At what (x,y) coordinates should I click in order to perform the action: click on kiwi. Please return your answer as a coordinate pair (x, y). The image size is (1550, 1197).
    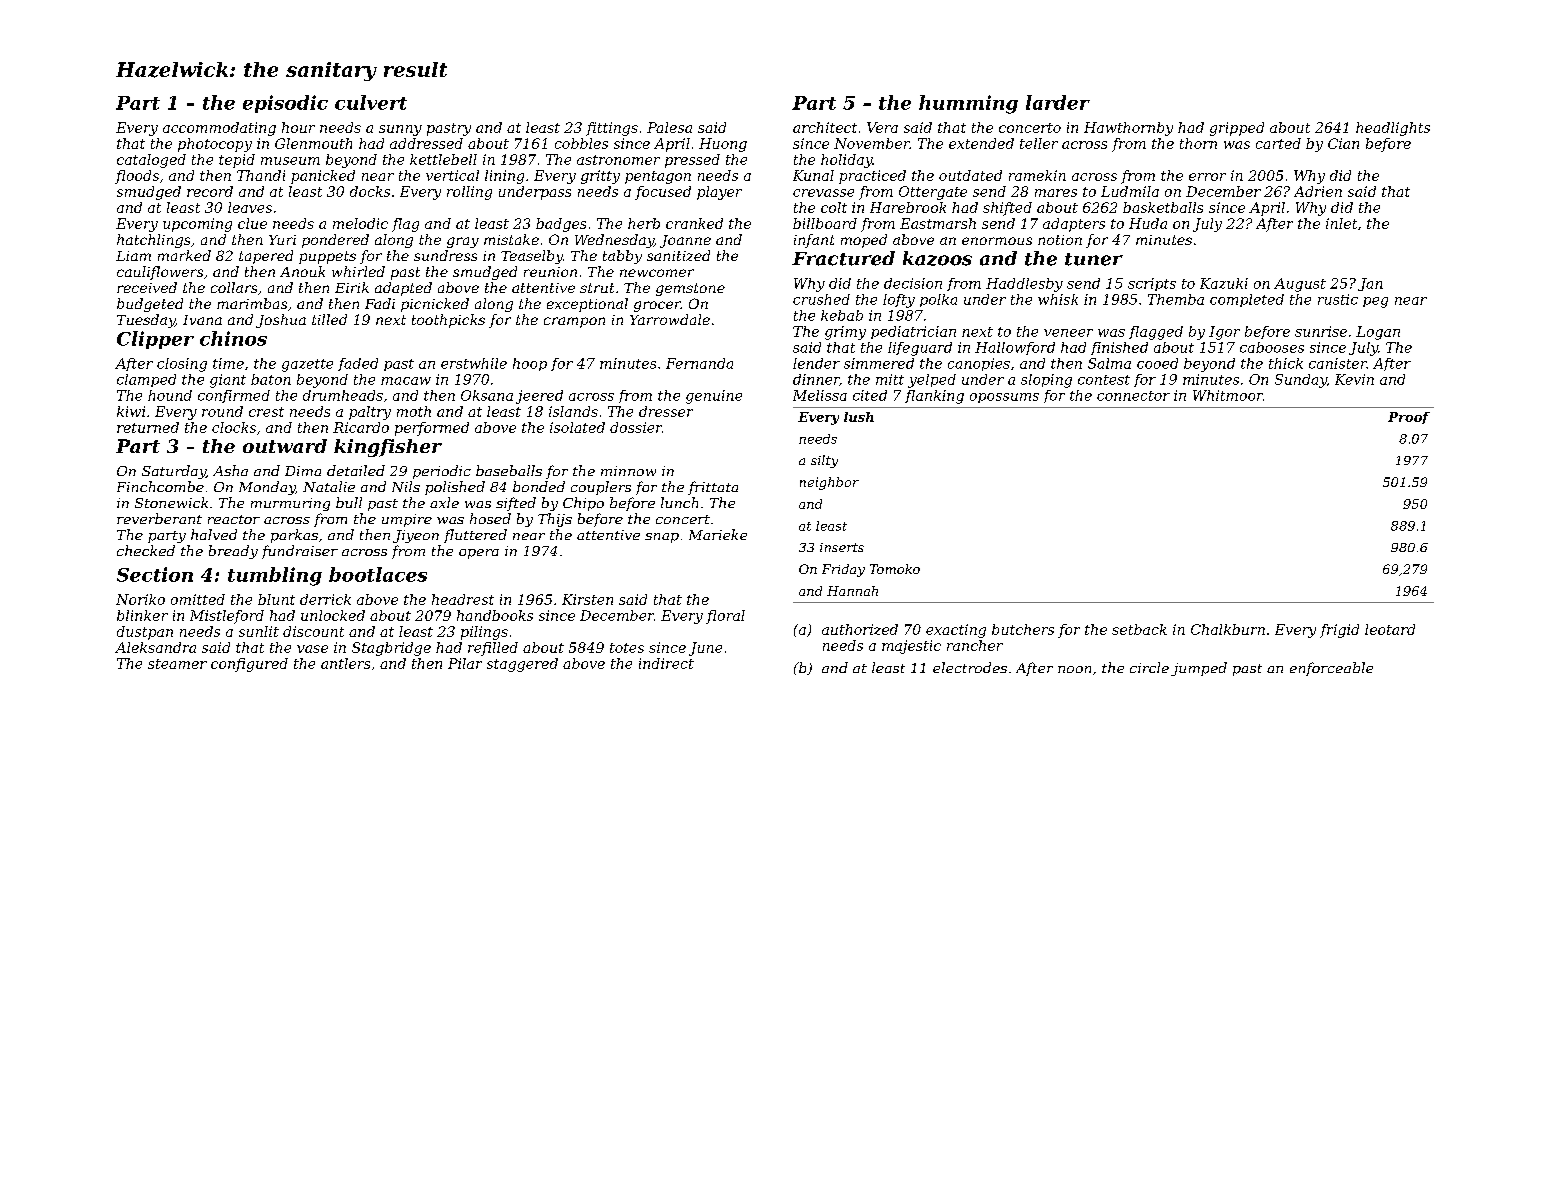
    Looking at the image, I should click on (131, 411).
